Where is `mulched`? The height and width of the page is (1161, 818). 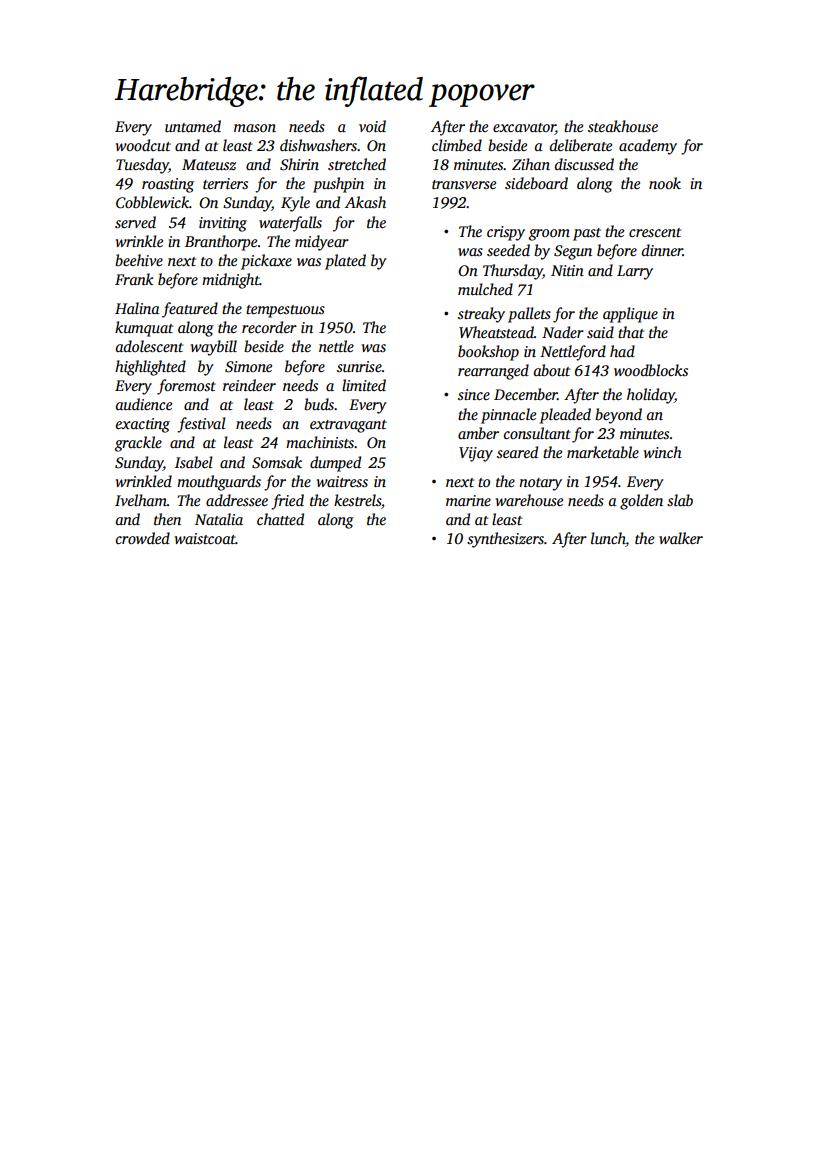
mulched is located at coordinates (485, 289).
